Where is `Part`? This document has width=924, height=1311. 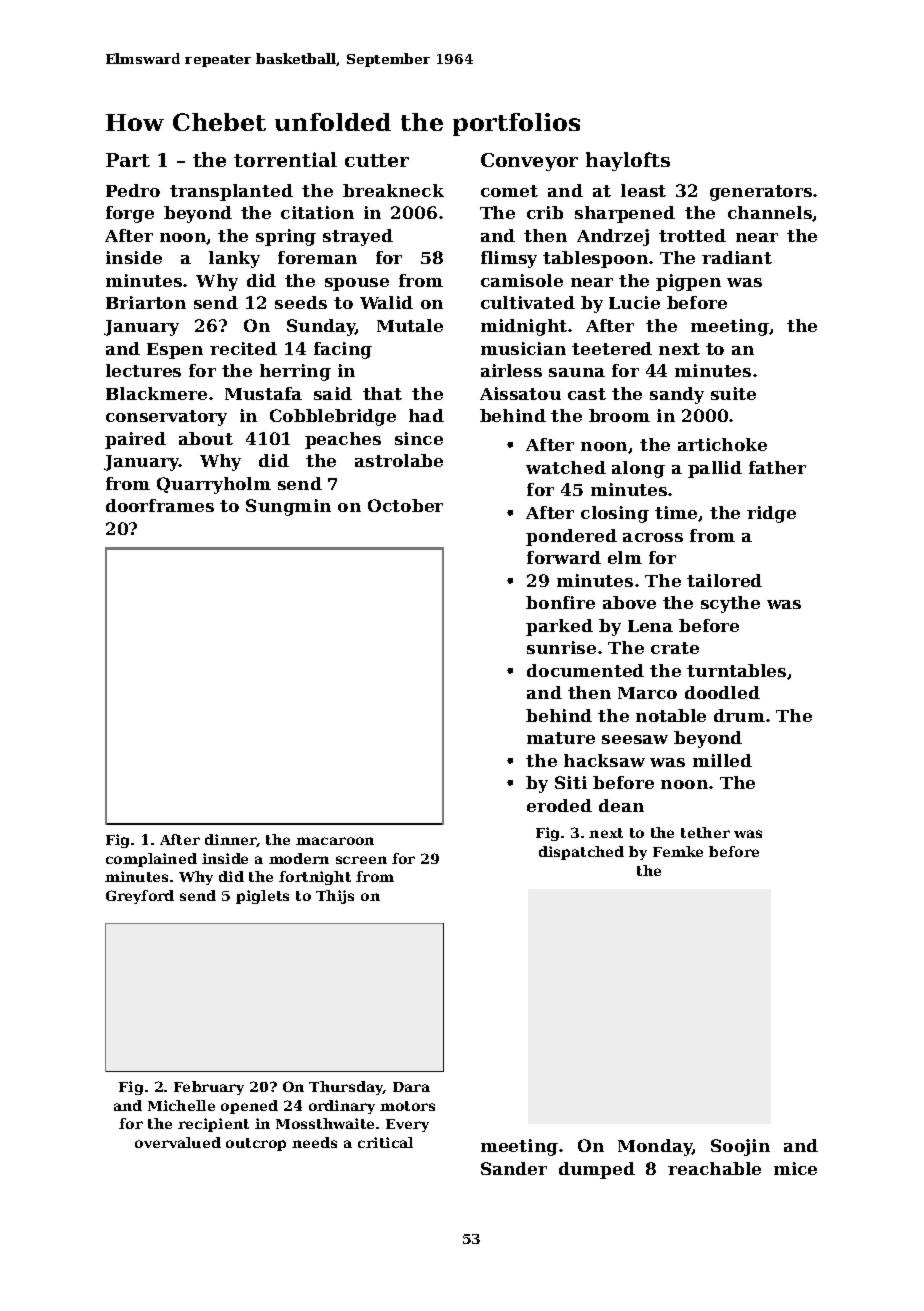
Part is located at coordinates (128, 160).
